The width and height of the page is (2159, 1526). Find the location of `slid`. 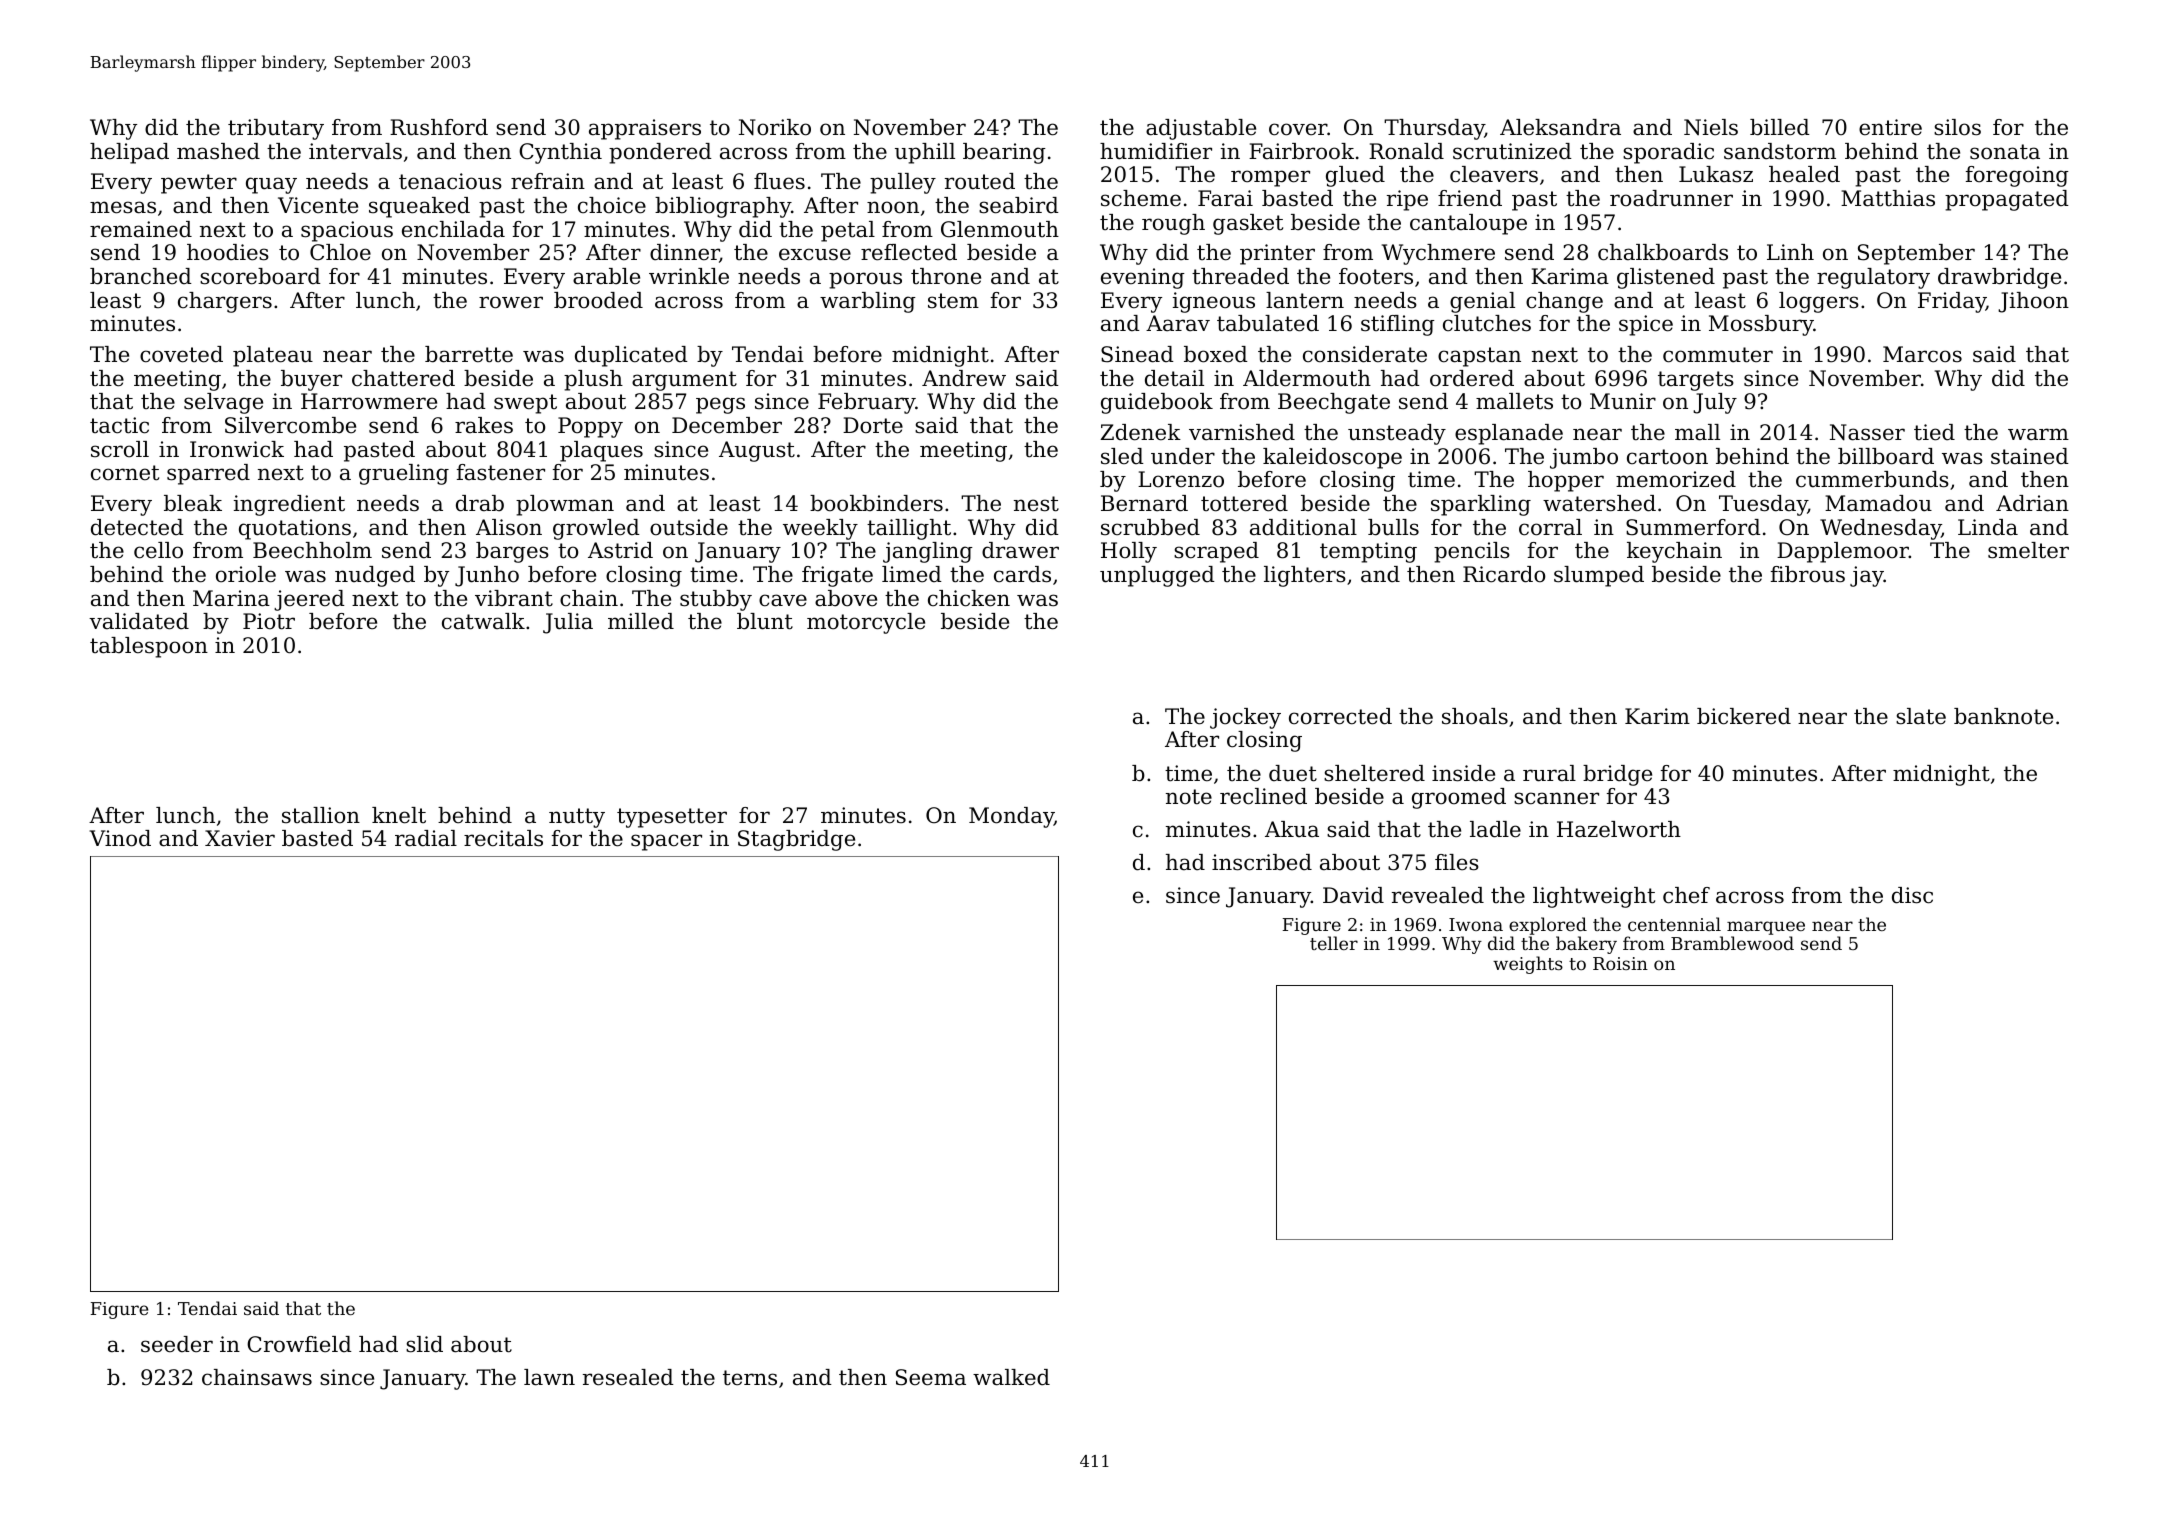

slid is located at coordinates (424, 1344).
